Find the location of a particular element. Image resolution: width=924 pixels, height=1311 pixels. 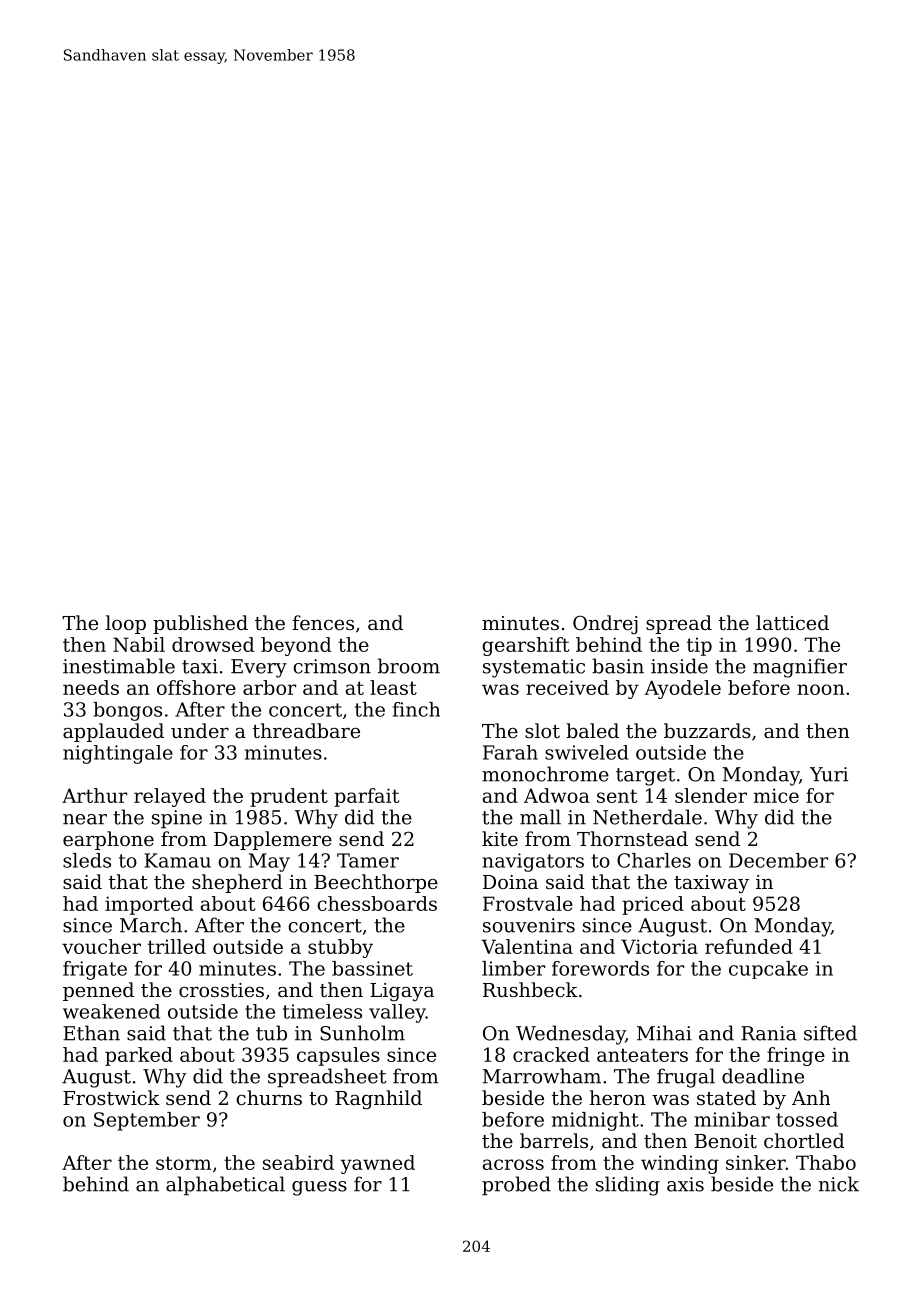

Ondrej is located at coordinates (605, 624).
